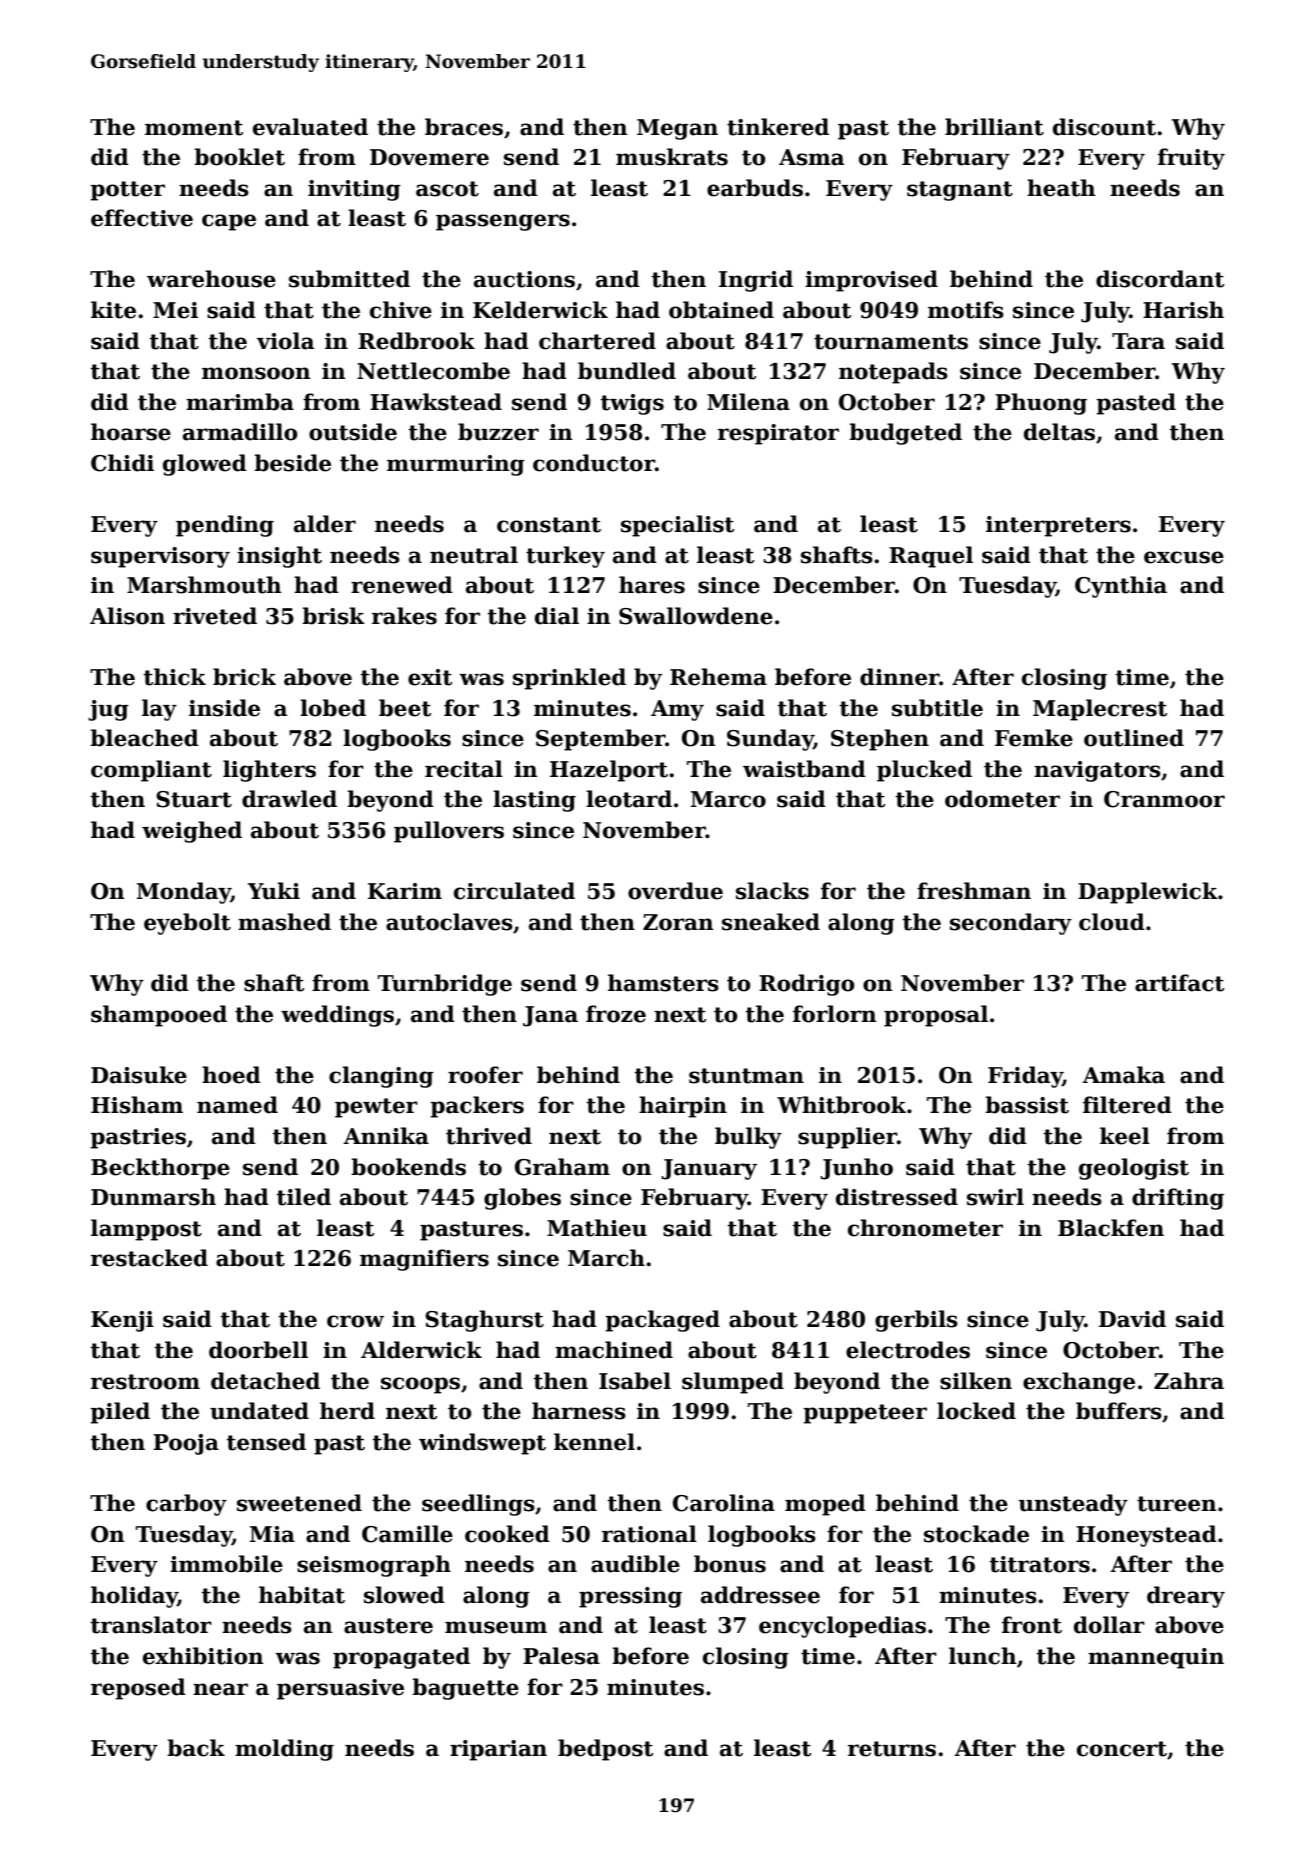 This screenshot has width=1315, height=1860. What do you see at coordinates (1138, 341) in the screenshot?
I see `Tara` at bounding box center [1138, 341].
